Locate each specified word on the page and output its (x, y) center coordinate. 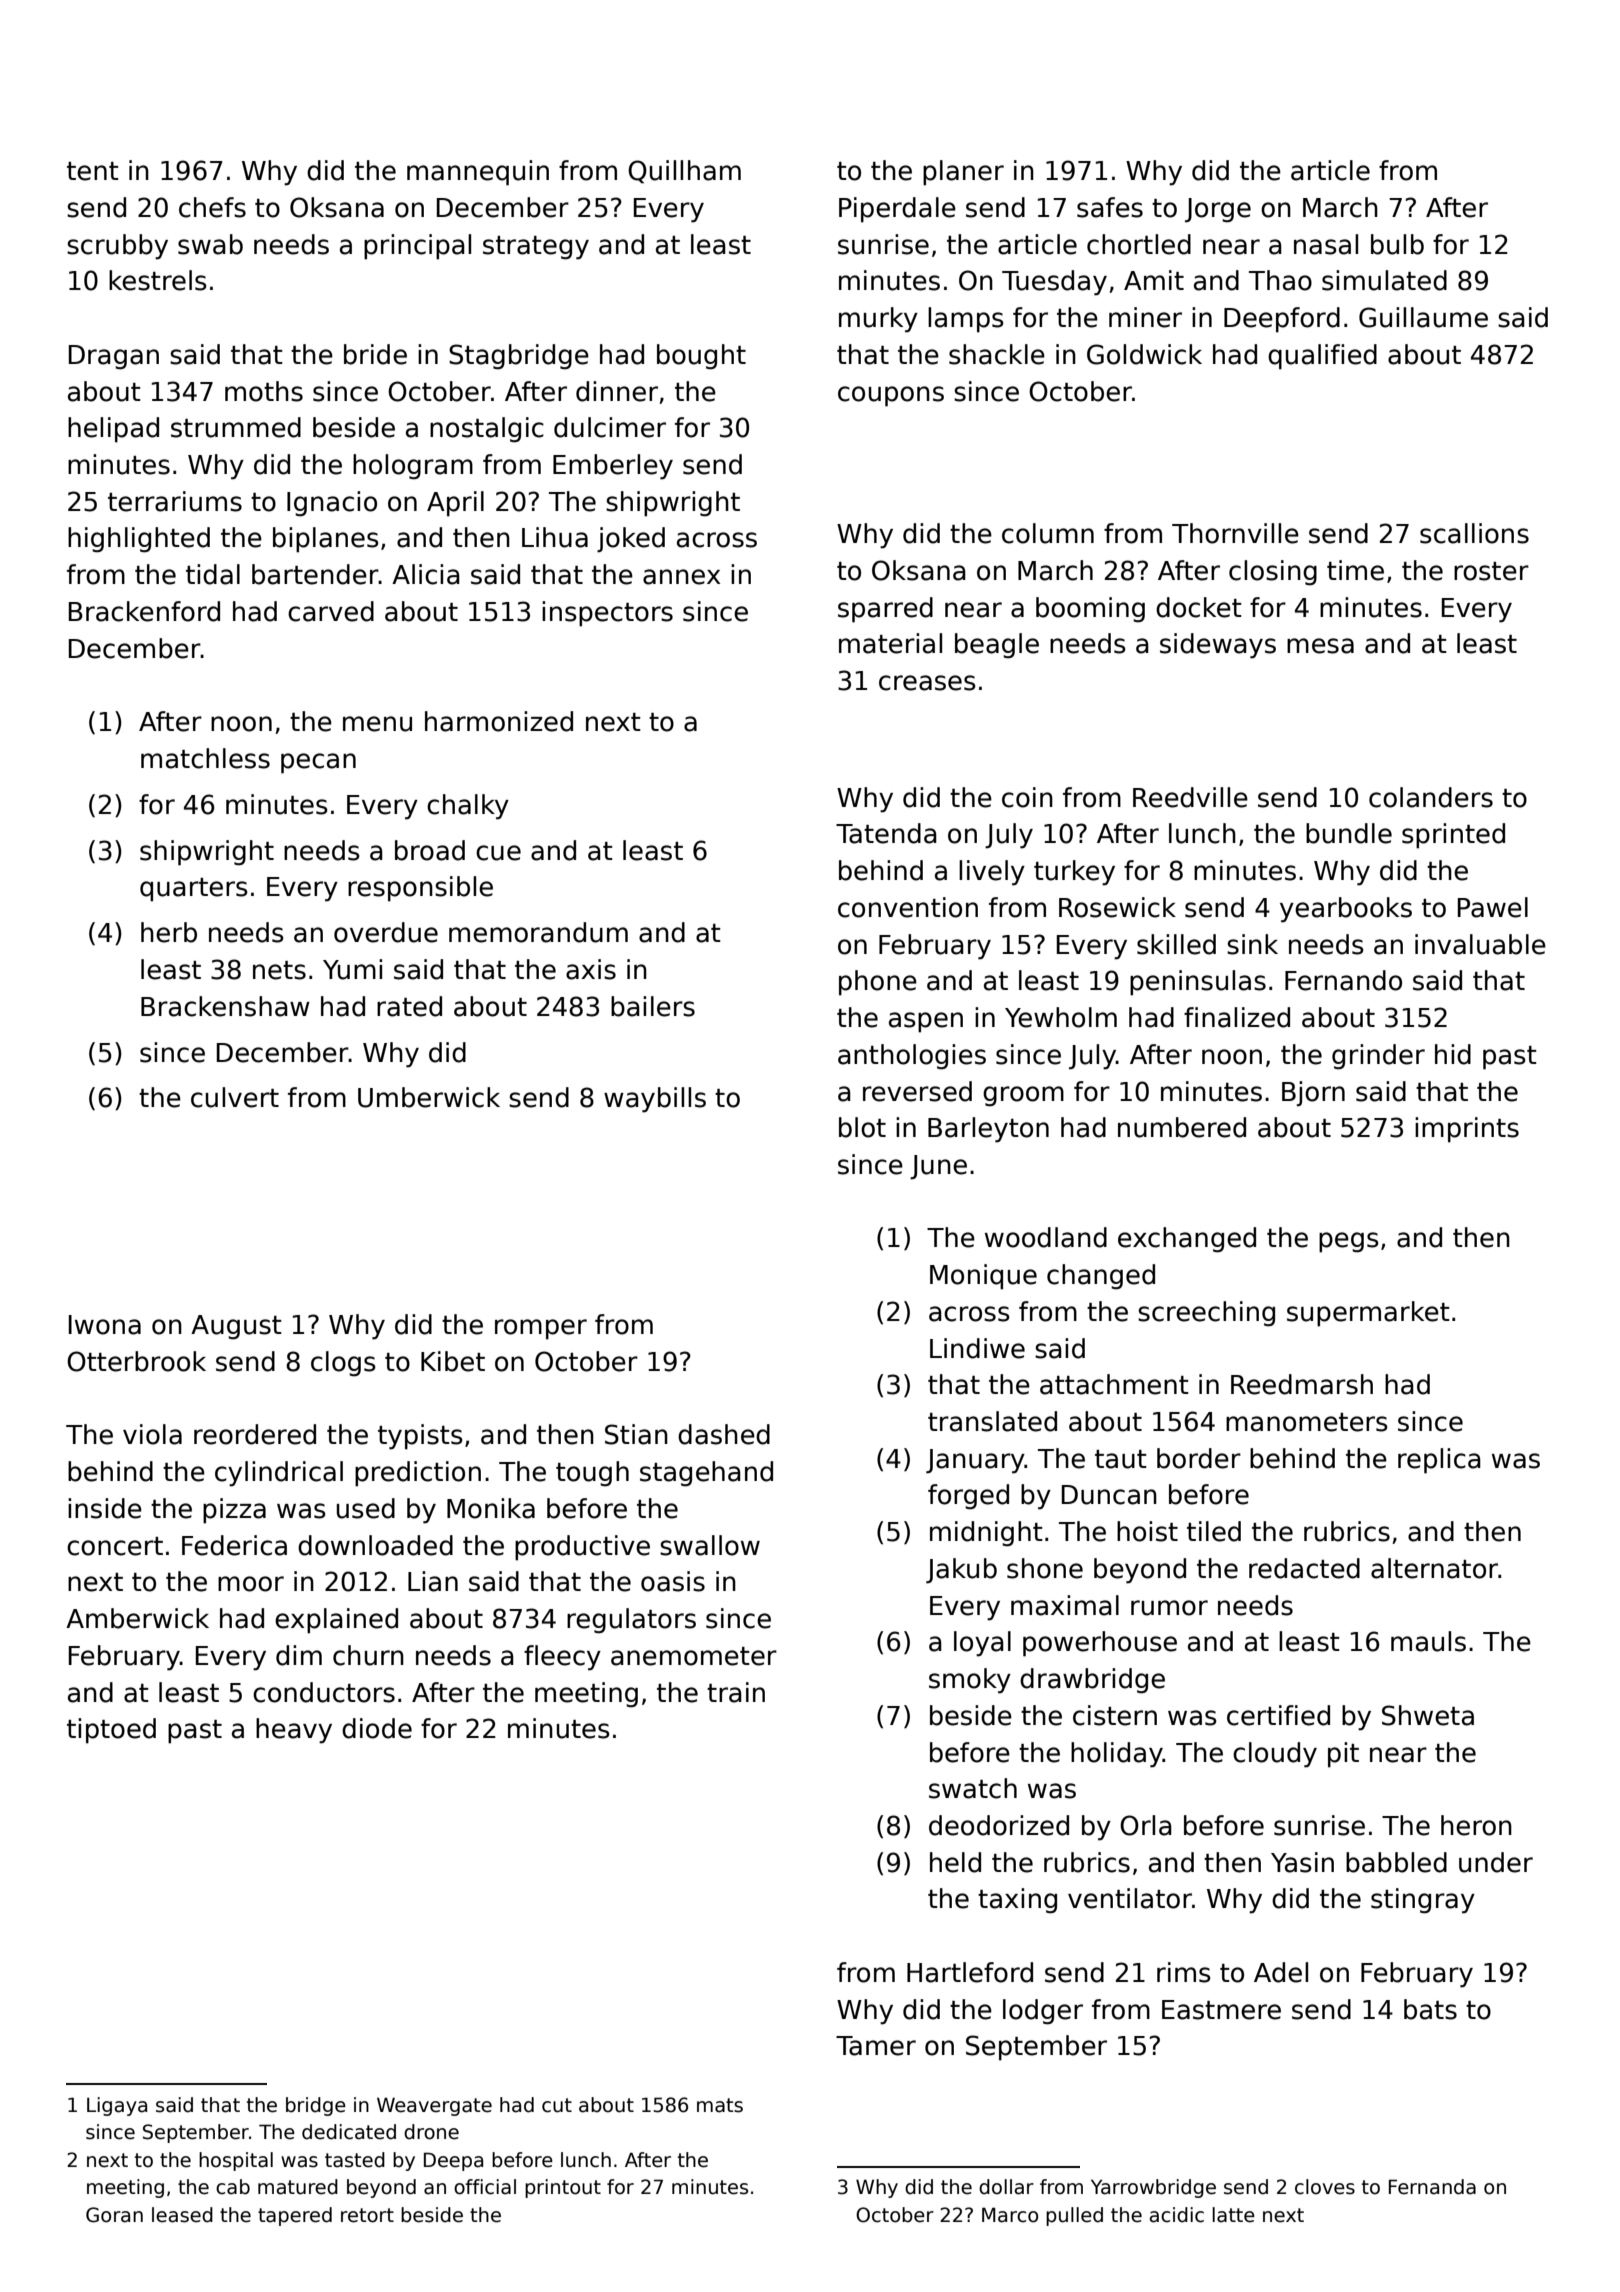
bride (375, 354)
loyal (982, 1644)
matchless (205, 758)
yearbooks (1346, 910)
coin (1027, 797)
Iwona (105, 1325)
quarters (194, 890)
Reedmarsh (1302, 1384)
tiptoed (111, 1731)
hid (1453, 1054)
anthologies (912, 1057)
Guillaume (1423, 317)
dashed (724, 1434)
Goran (114, 2215)
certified (1278, 1715)
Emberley (613, 467)
